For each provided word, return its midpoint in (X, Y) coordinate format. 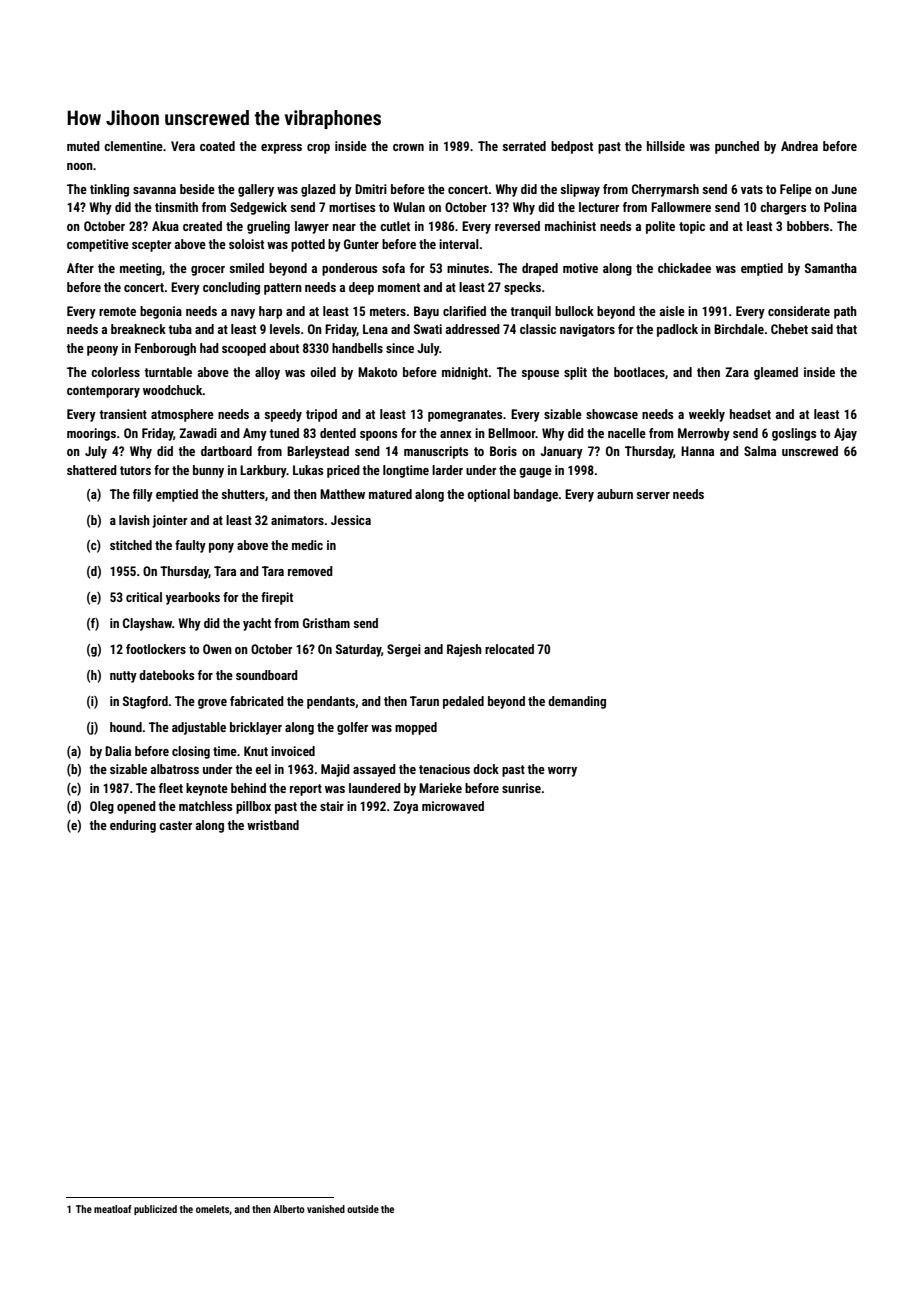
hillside (666, 146)
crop (318, 149)
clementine (133, 146)
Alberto (289, 1209)
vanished (326, 1209)
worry (562, 772)
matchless (205, 806)
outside (363, 1209)
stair (332, 806)
